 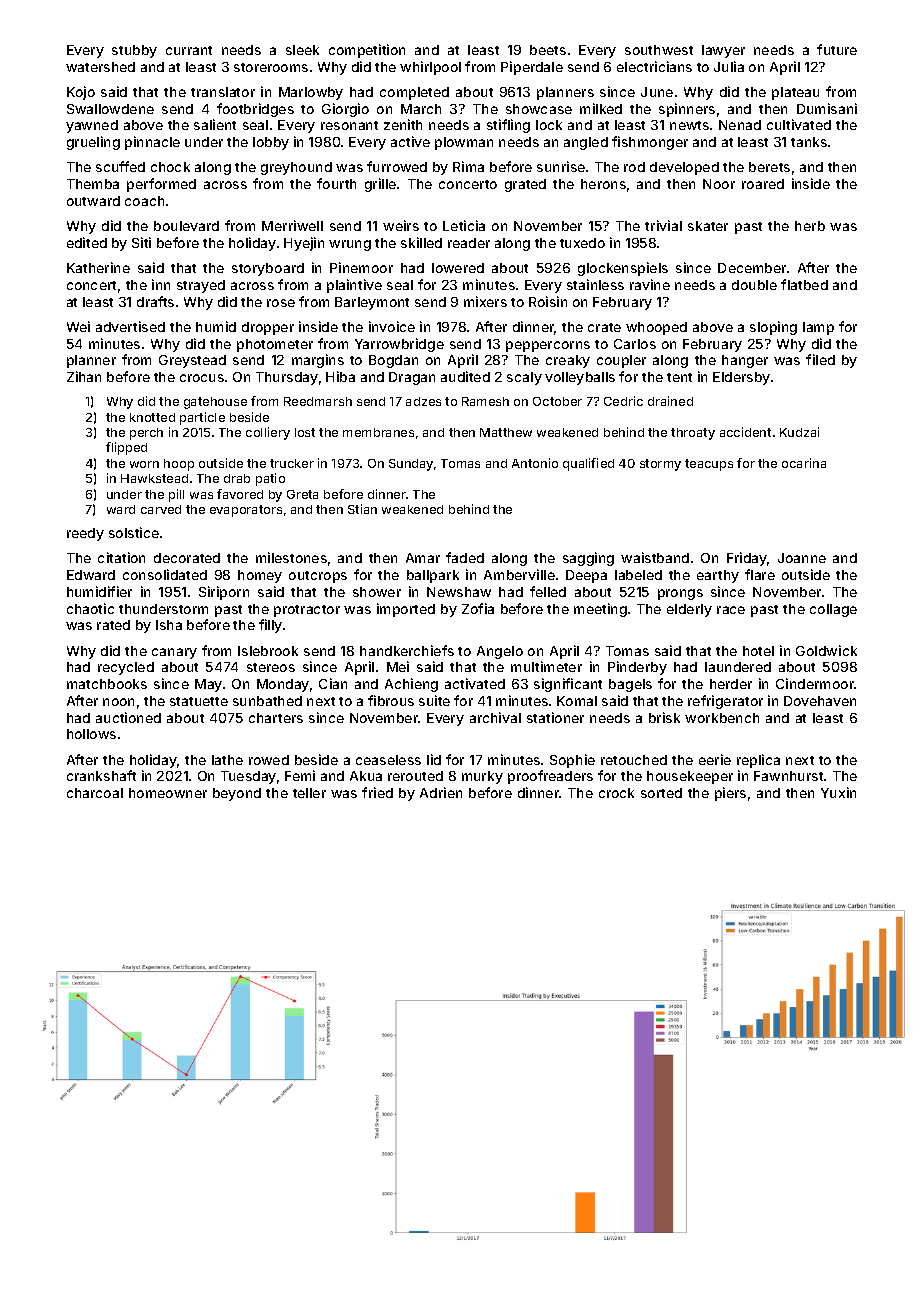 I want to click on lathe, so click(x=227, y=760).
